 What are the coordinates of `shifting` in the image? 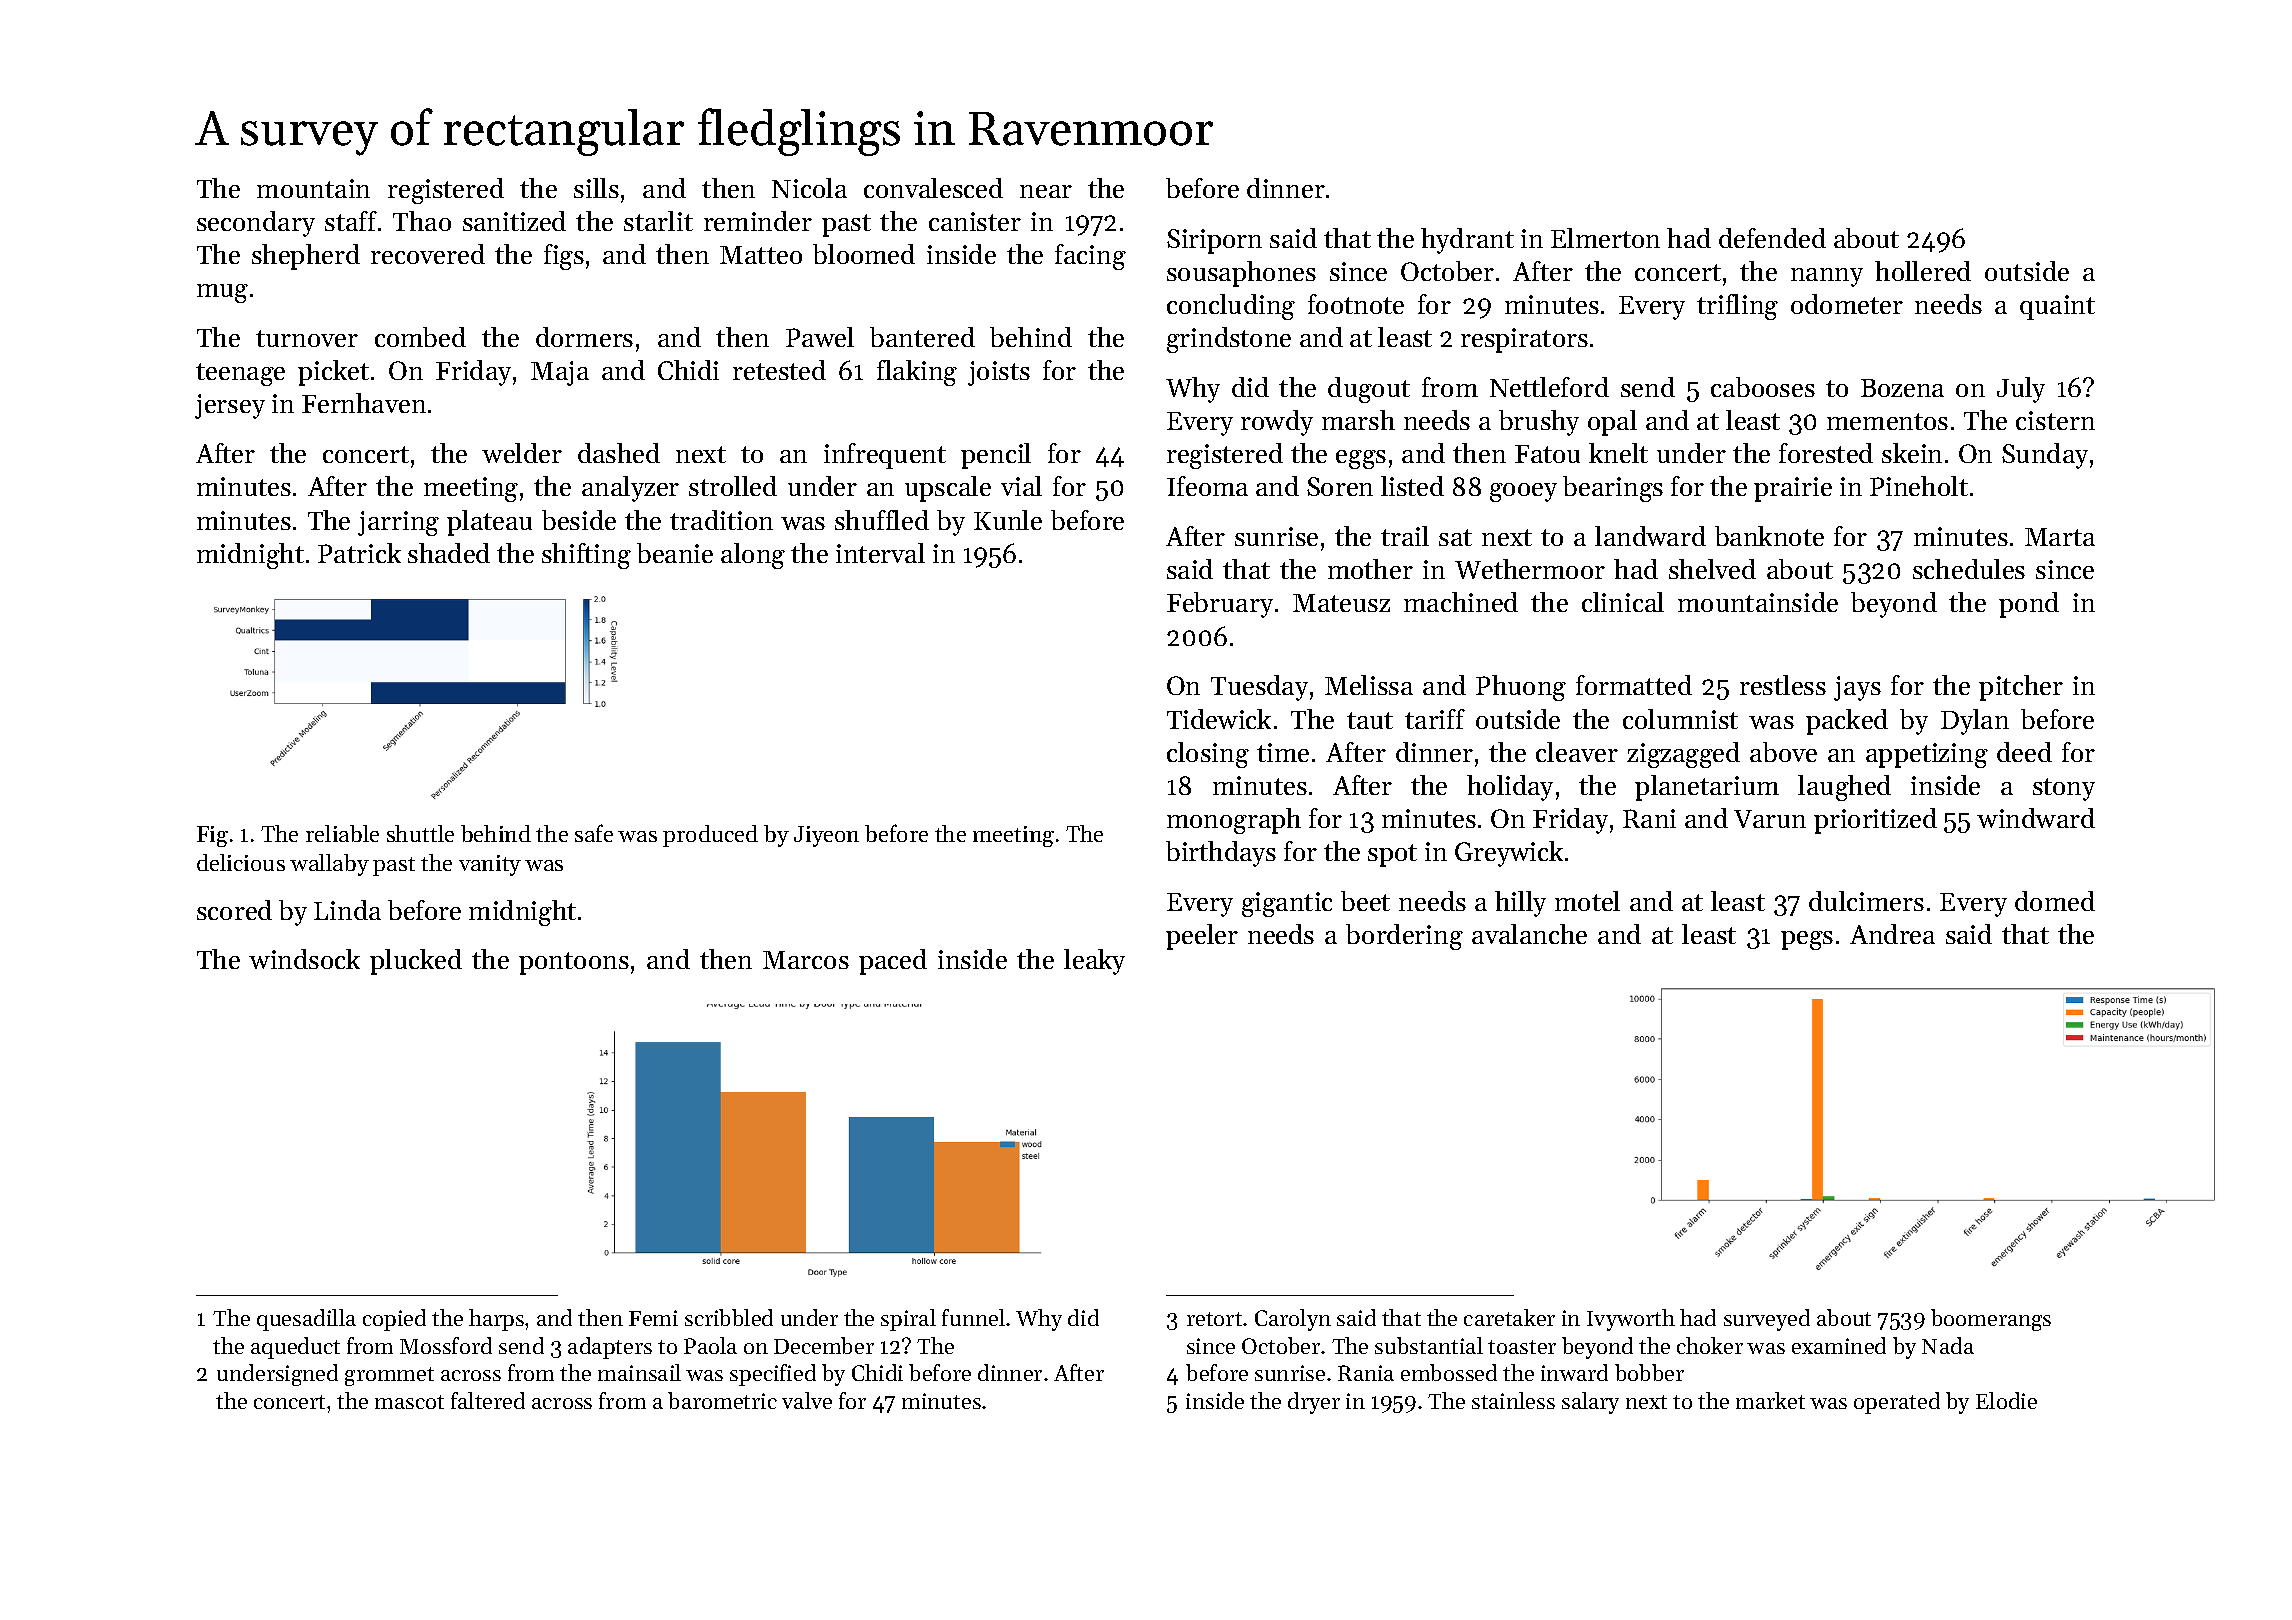 It's located at (586, 556).
